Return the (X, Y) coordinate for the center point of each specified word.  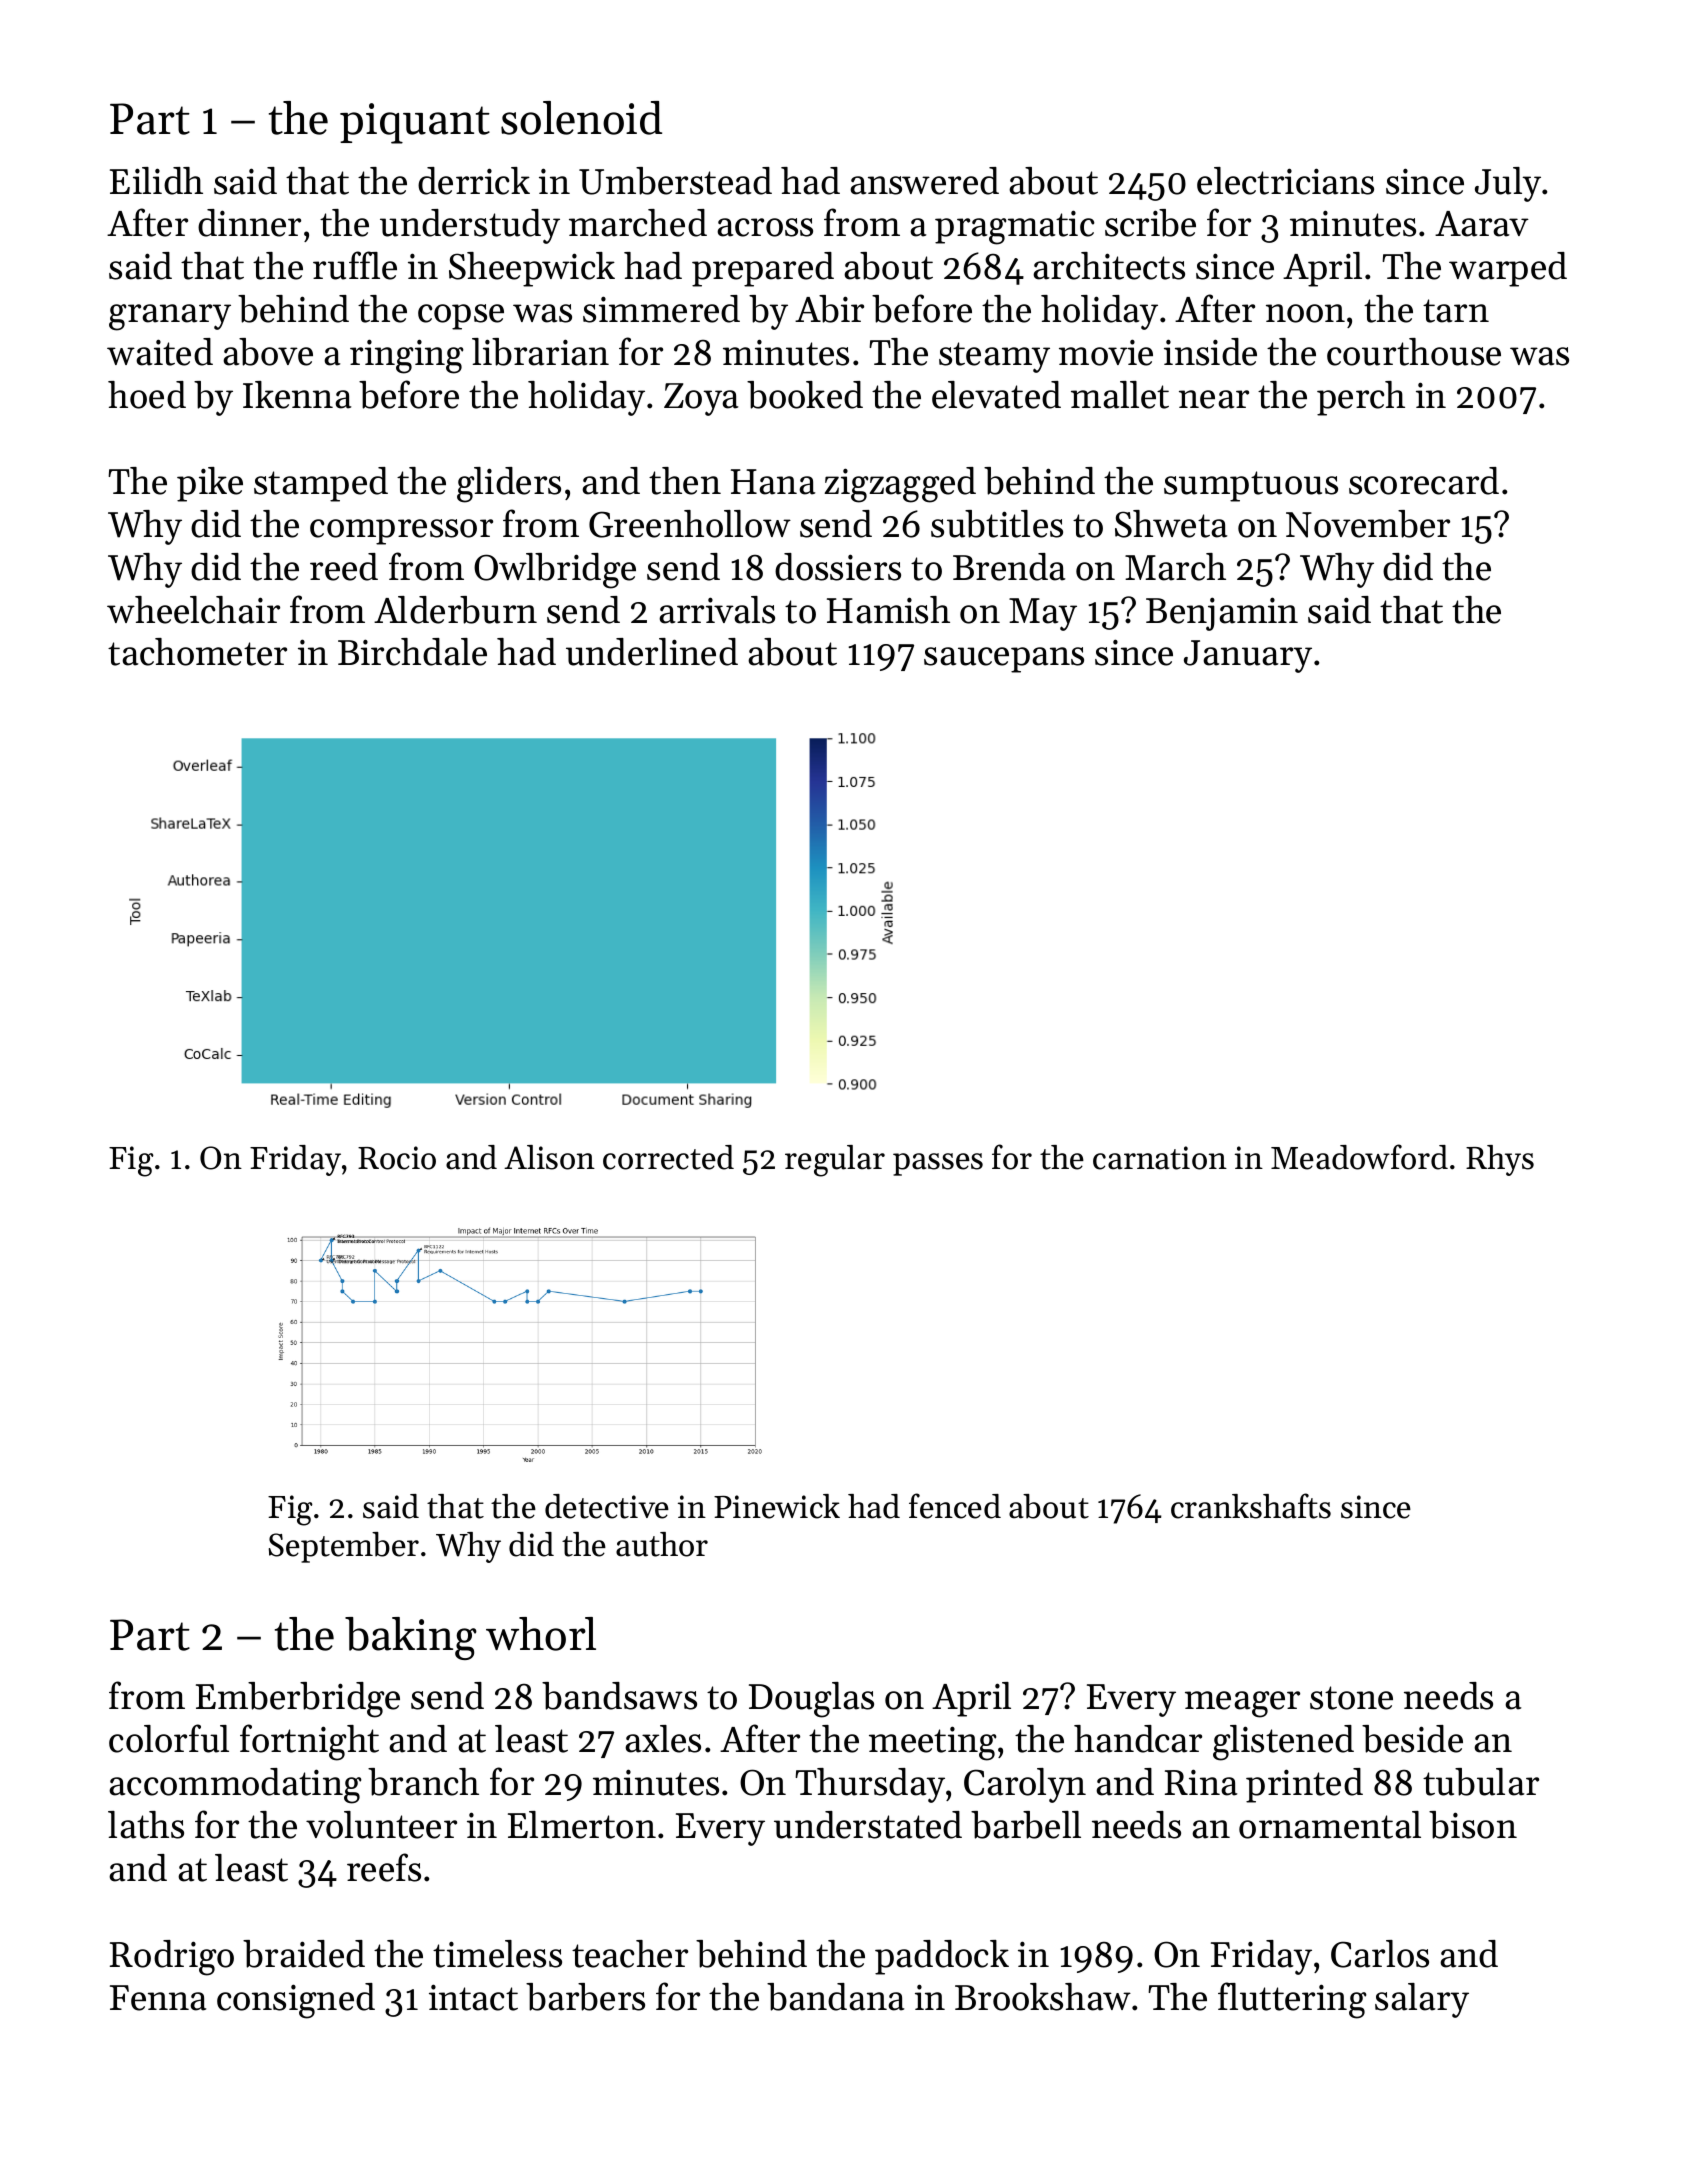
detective (607, 1506)
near (1214, 399)
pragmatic (1015, 227)
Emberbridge (298, 1700)
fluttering (1292, 2000)
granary (170, 317)
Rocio (397, 1158)
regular (835, 1161)
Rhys (1500, 1160)
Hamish (888, 610)
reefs (384, 1867)
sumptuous (1251, 486)
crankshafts (1251, 1506)
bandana (835, 1997)
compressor (401, 532)
